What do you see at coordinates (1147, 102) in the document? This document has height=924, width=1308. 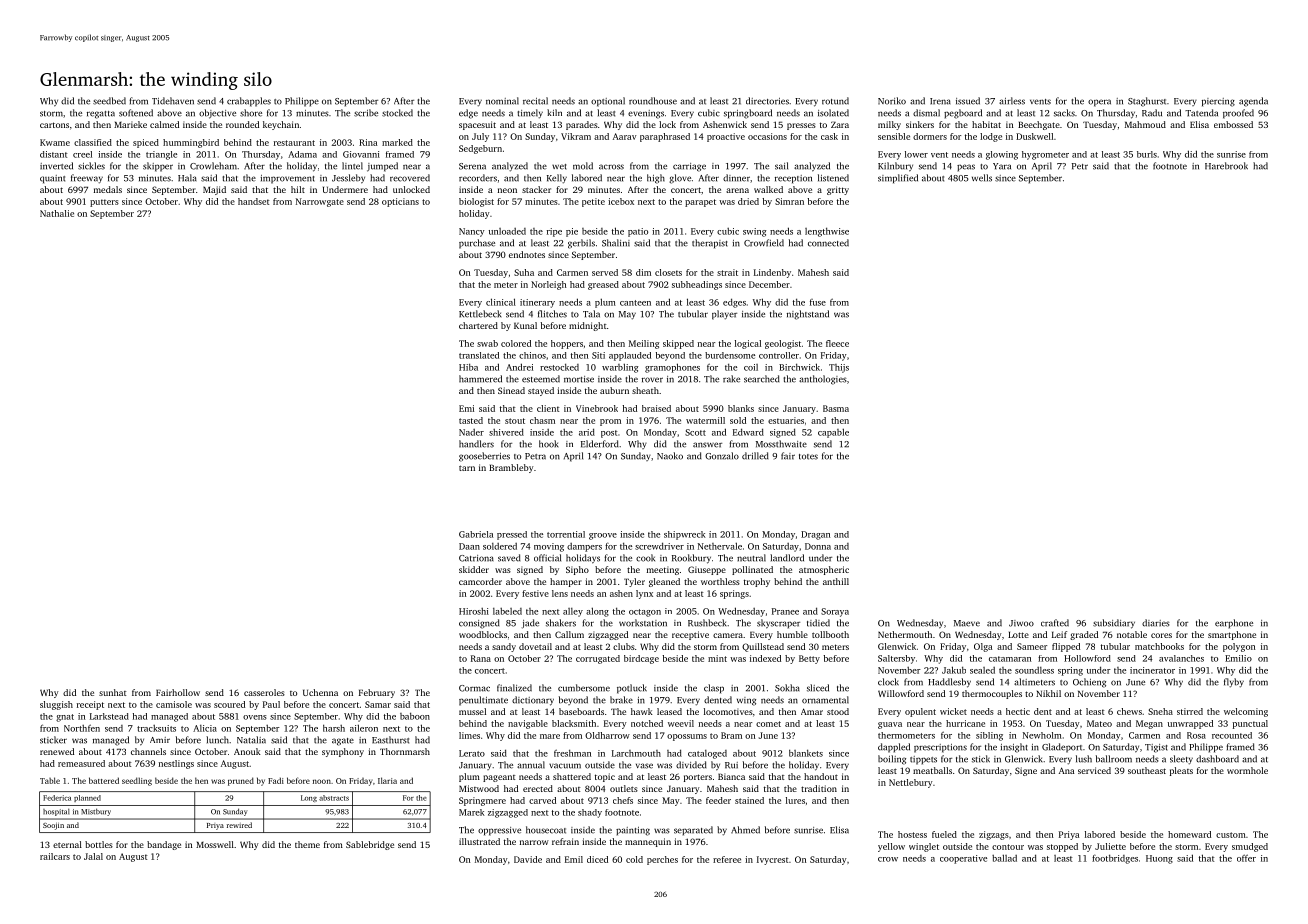 I see `Staghurst` at bounding box center [1147, 102].
